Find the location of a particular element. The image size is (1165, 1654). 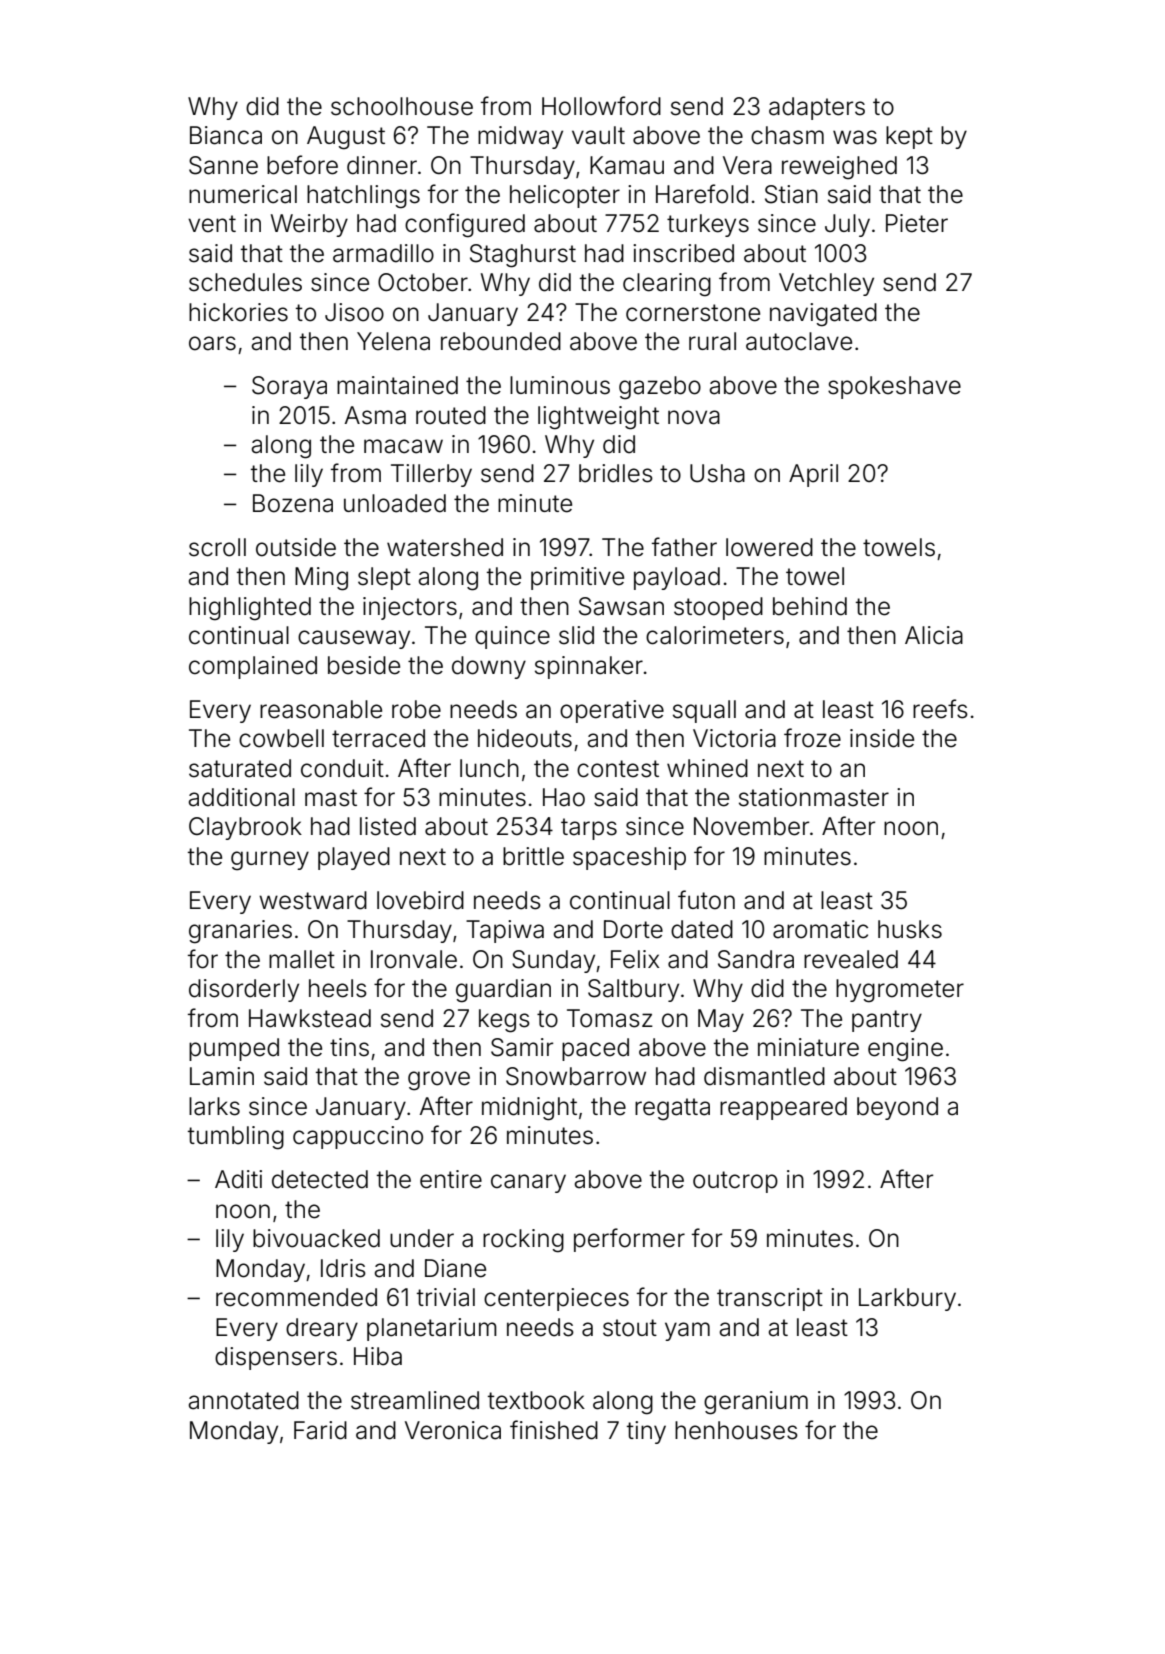

entire is located at coordinates (451, 1179).
